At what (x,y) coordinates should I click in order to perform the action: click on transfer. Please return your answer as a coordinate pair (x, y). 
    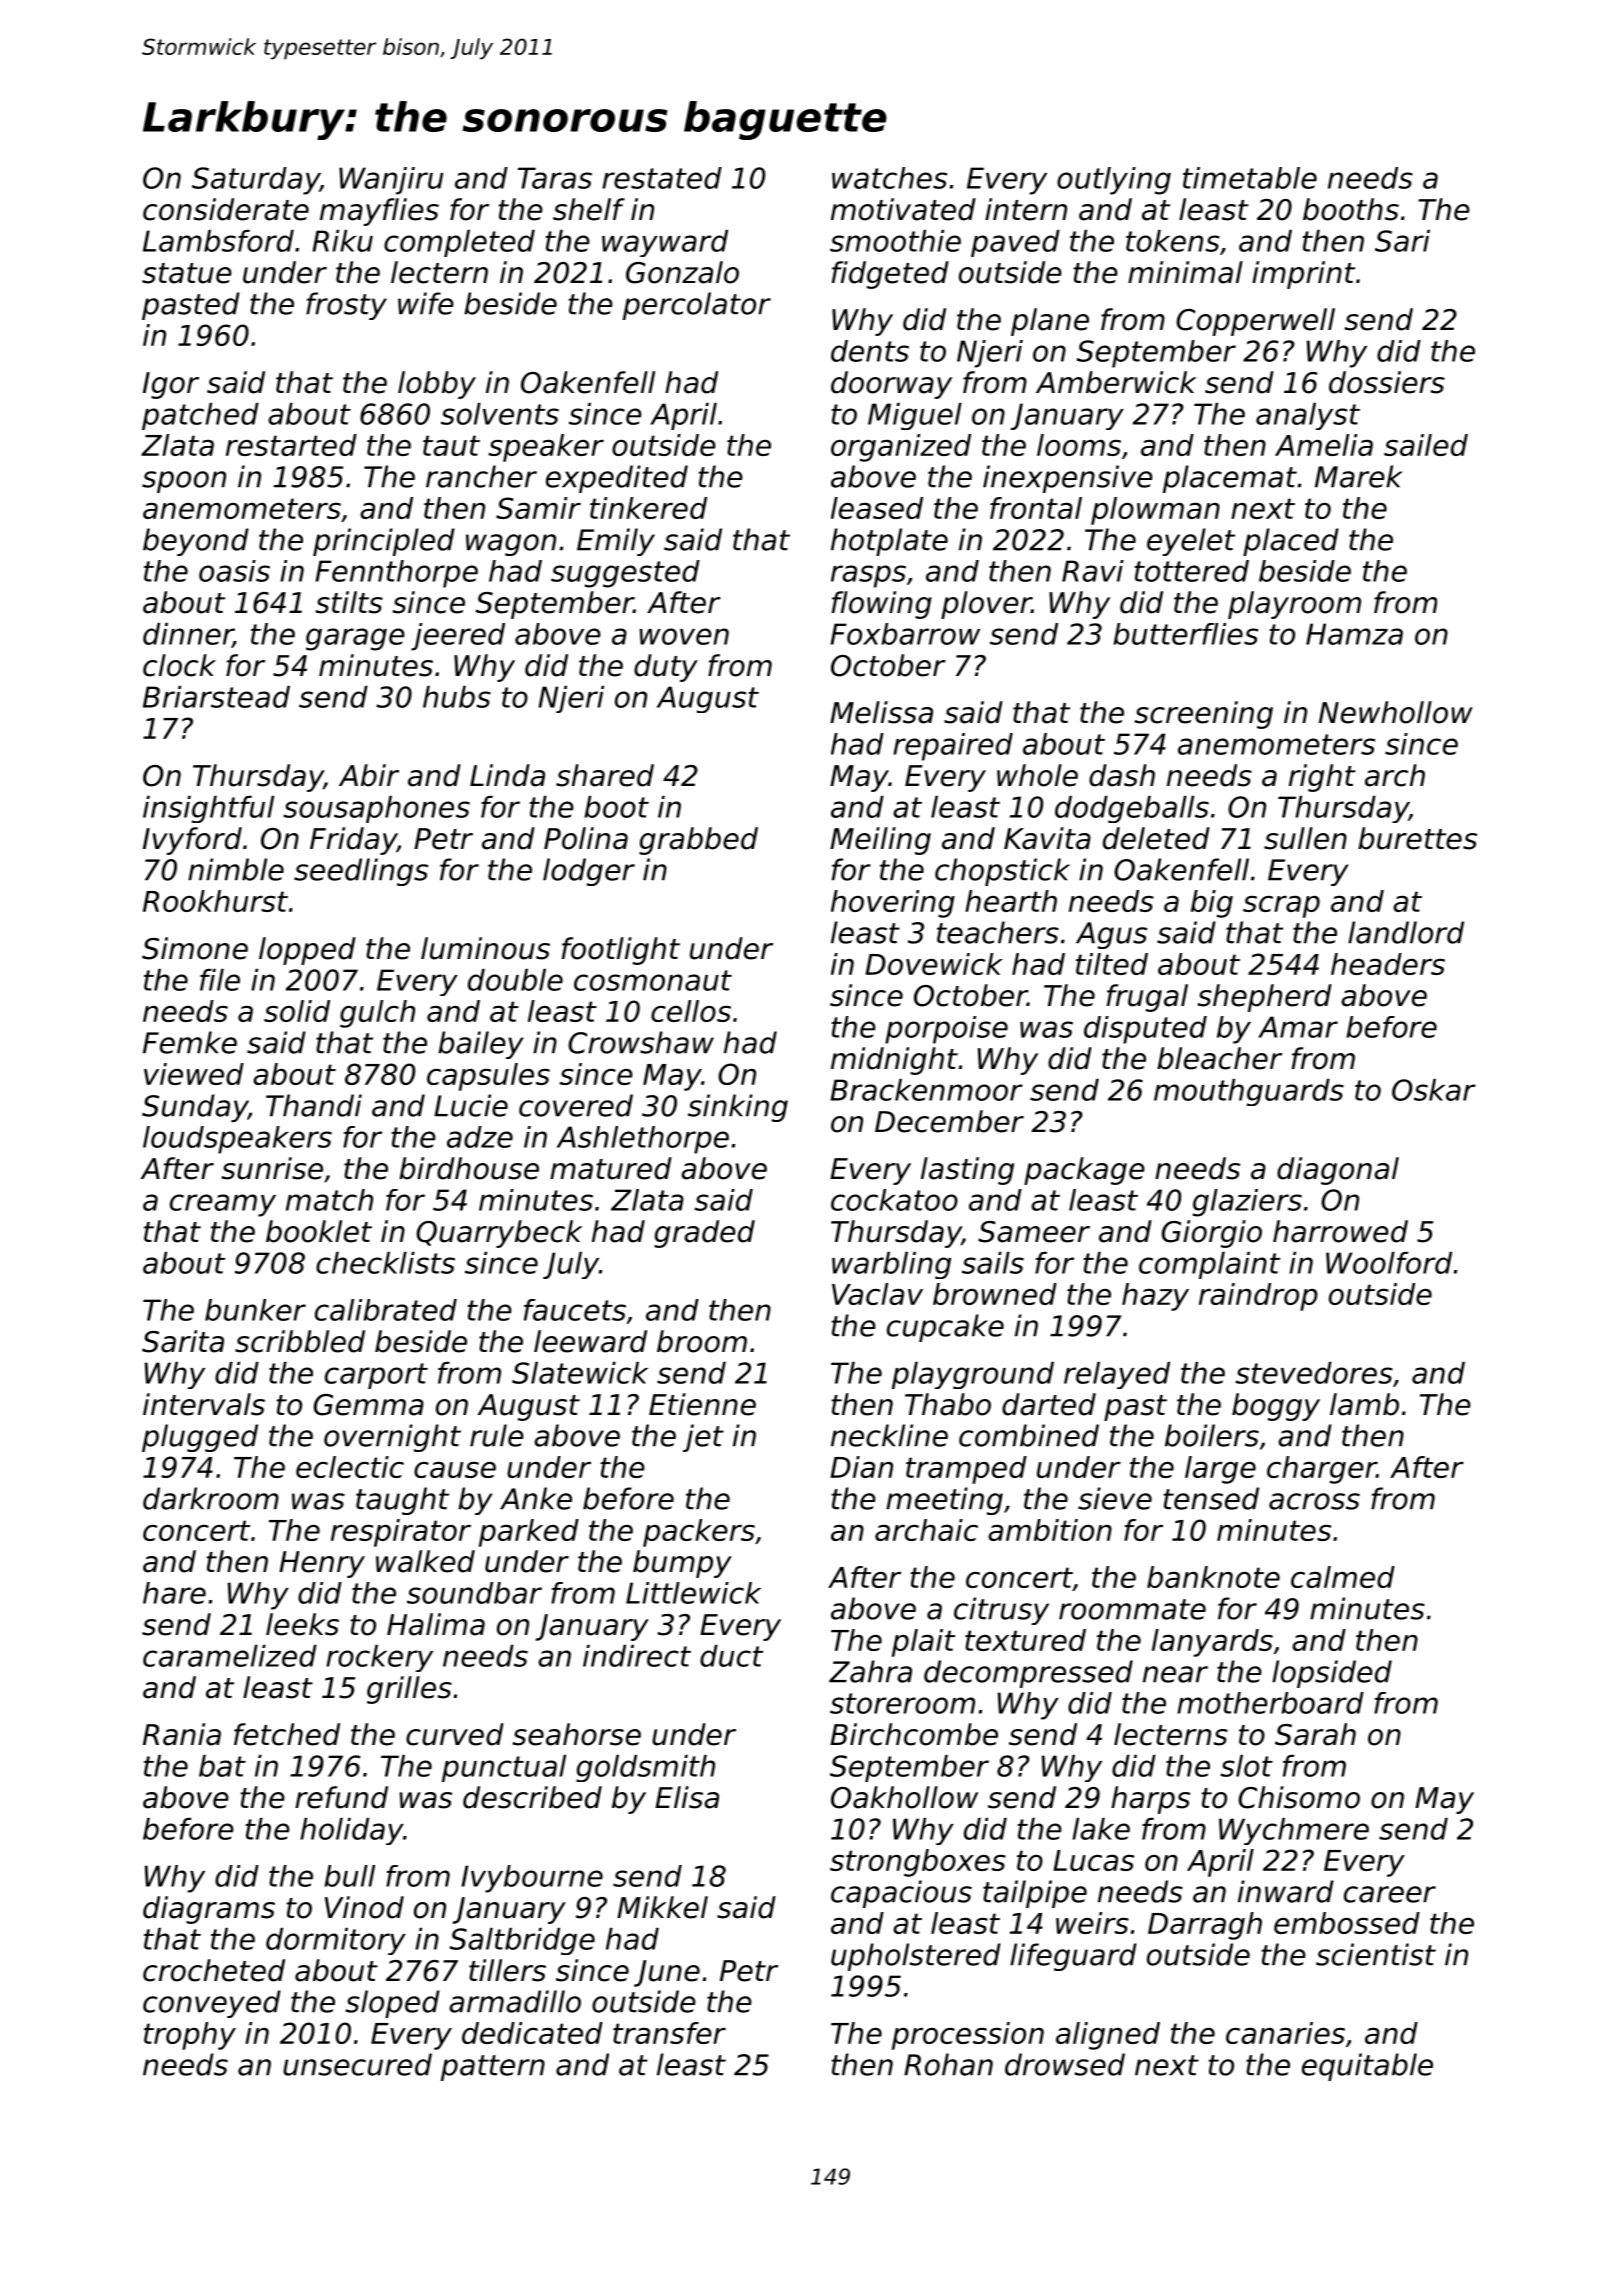
    Looking at the image, I should click on (669, 2033).
